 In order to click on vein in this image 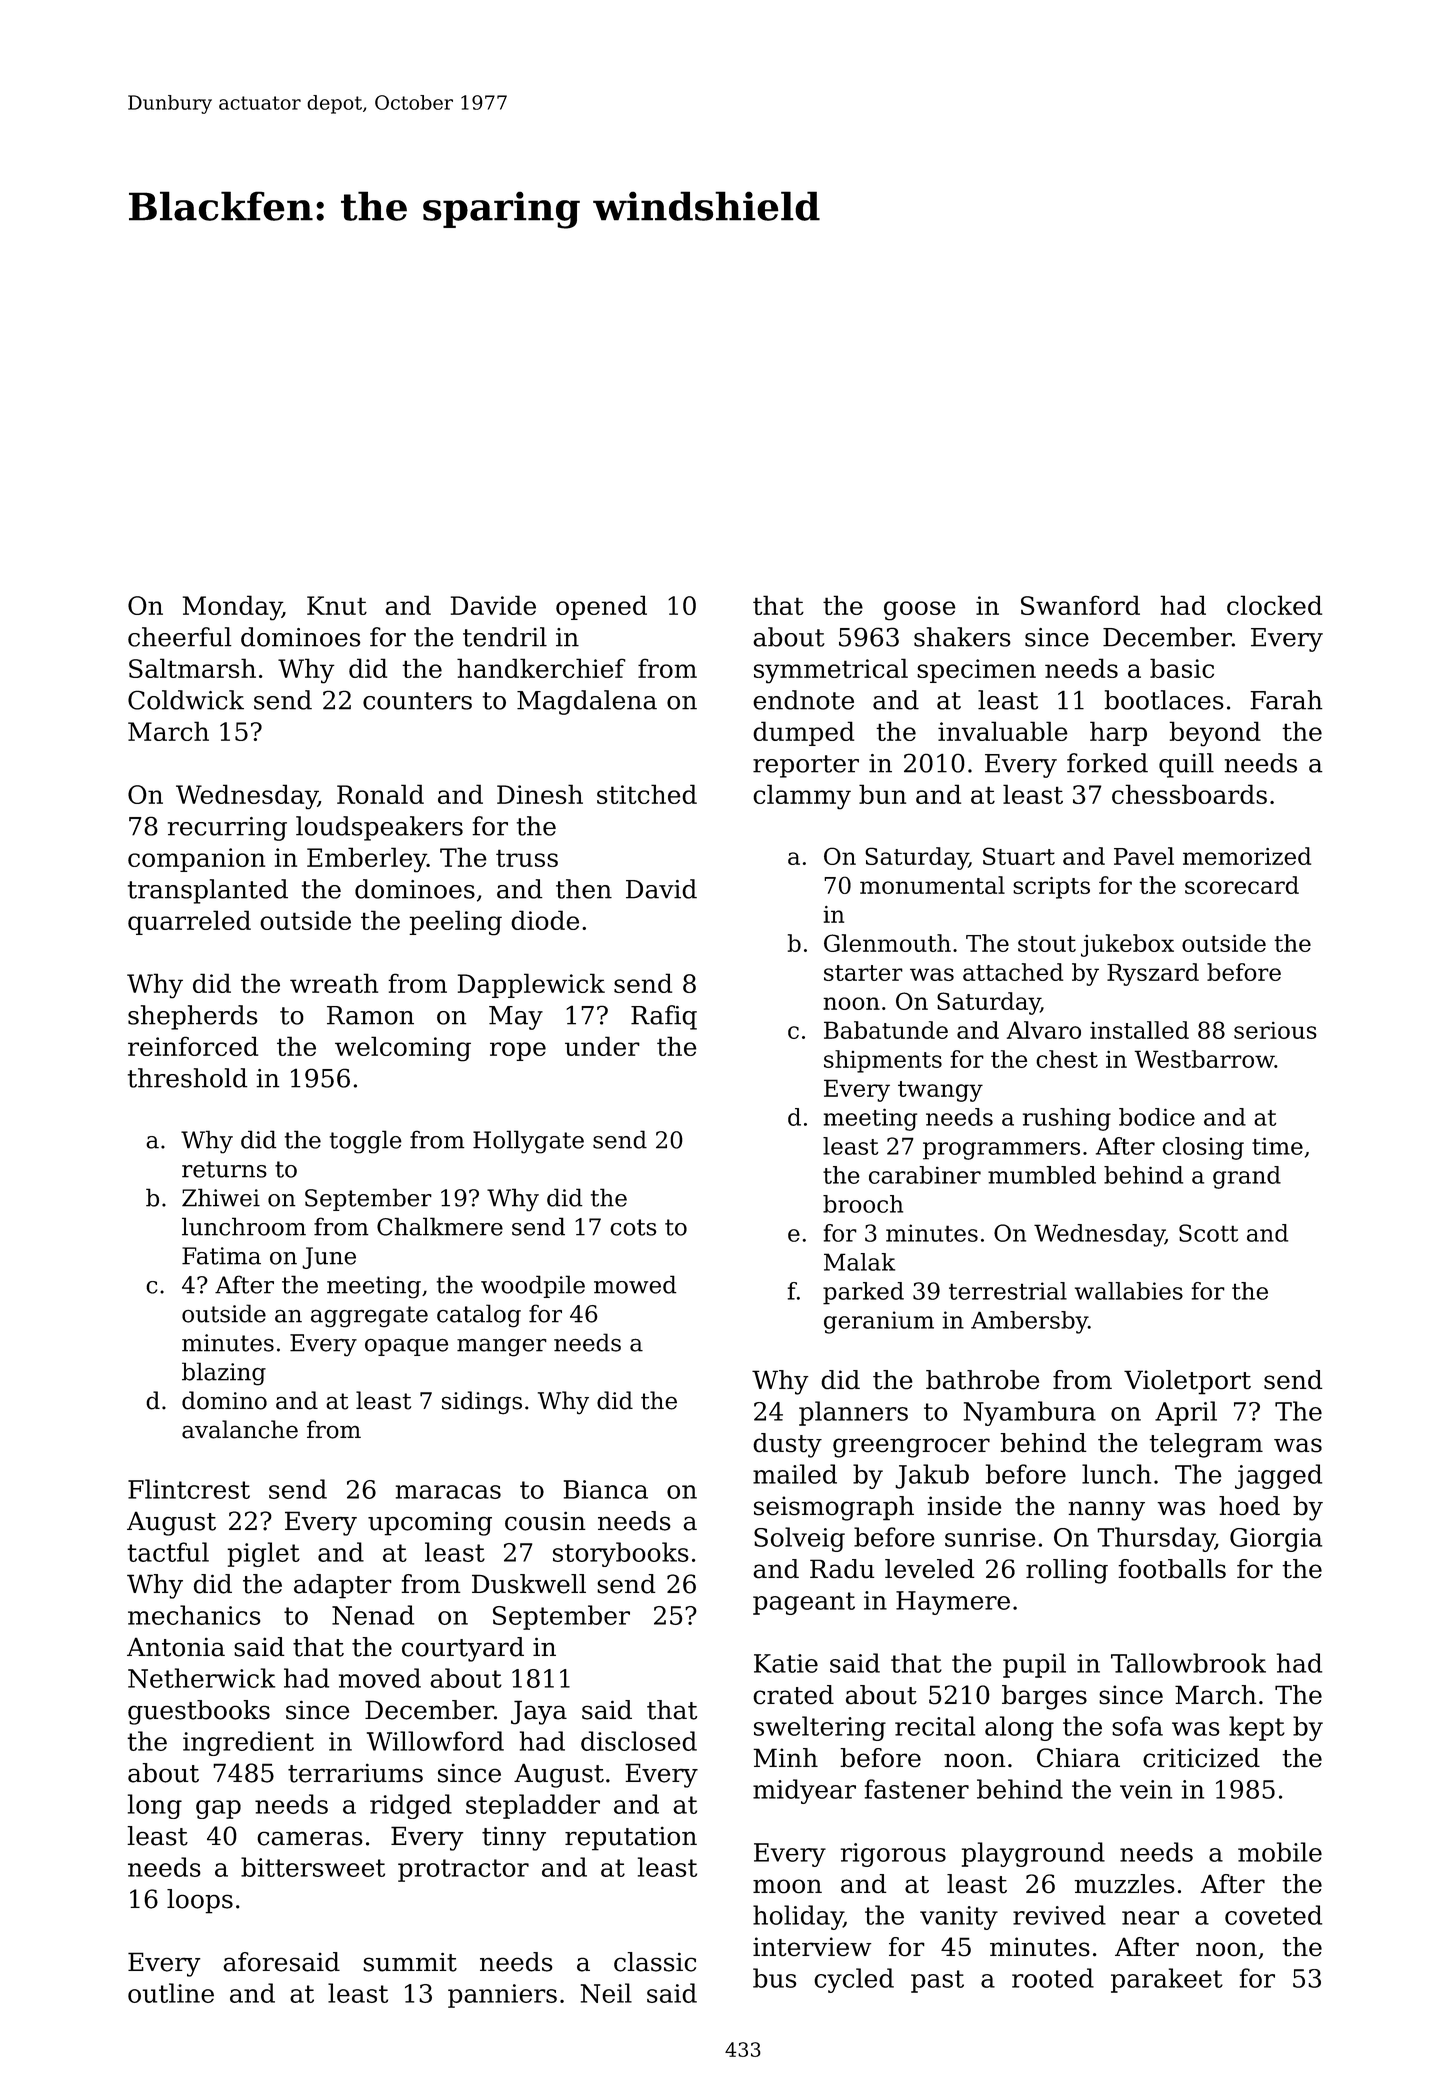, I will do `click(1146, 1789)`.
